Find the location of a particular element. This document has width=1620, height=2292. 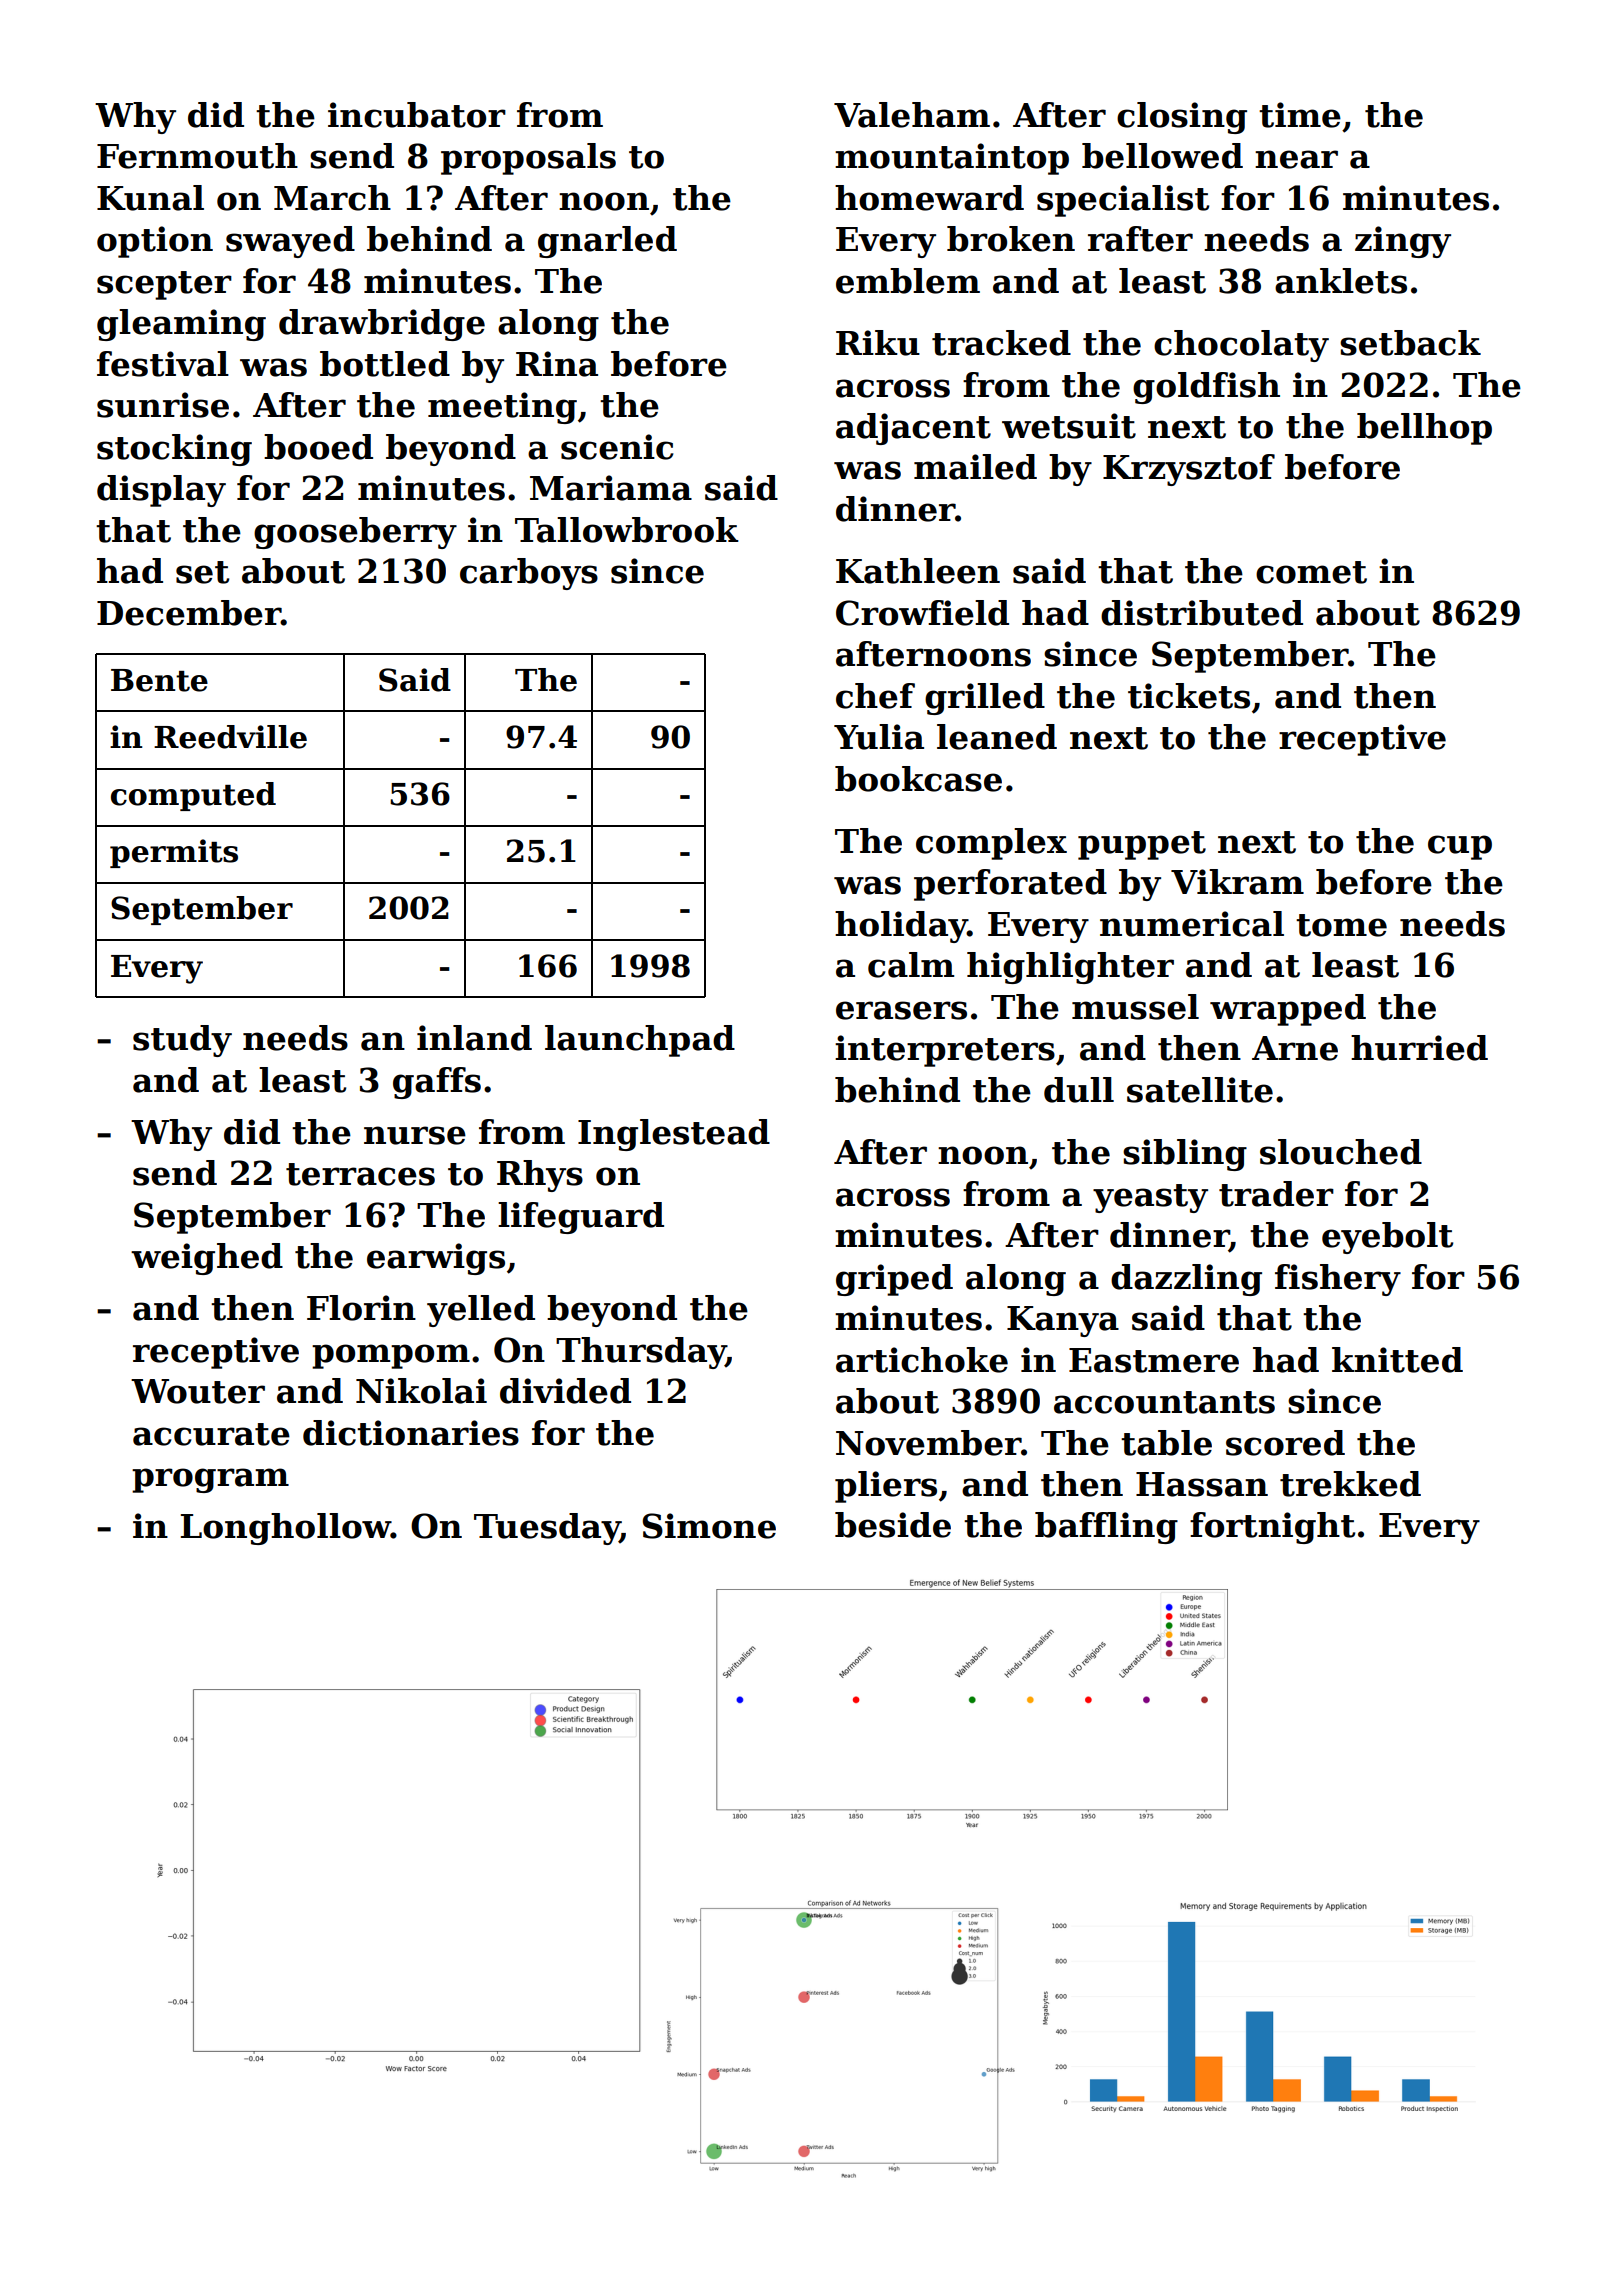

Krzysztof is located at coordinates (1189, 470).
